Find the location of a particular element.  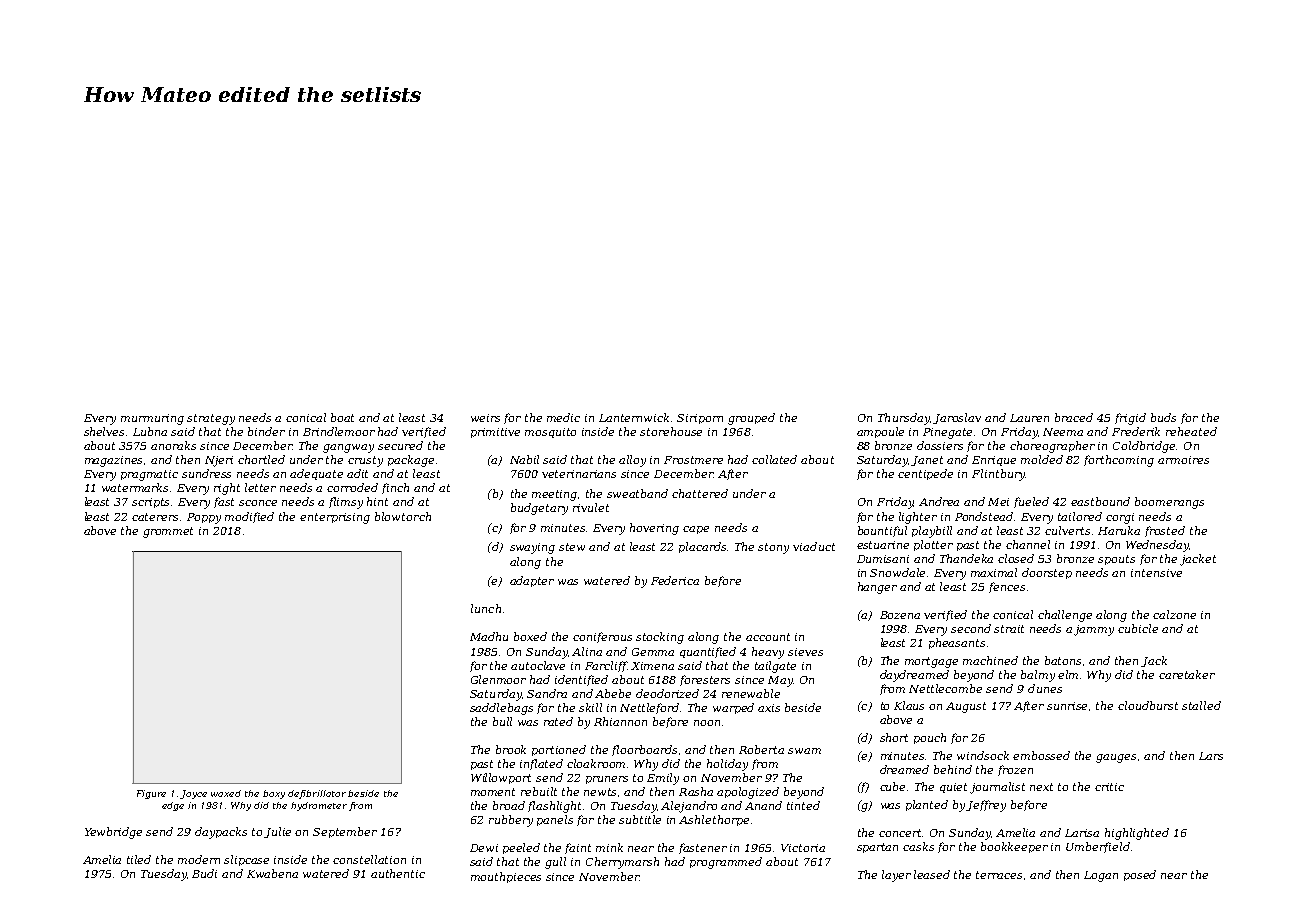

behind is located at coordinates (953, 769).
